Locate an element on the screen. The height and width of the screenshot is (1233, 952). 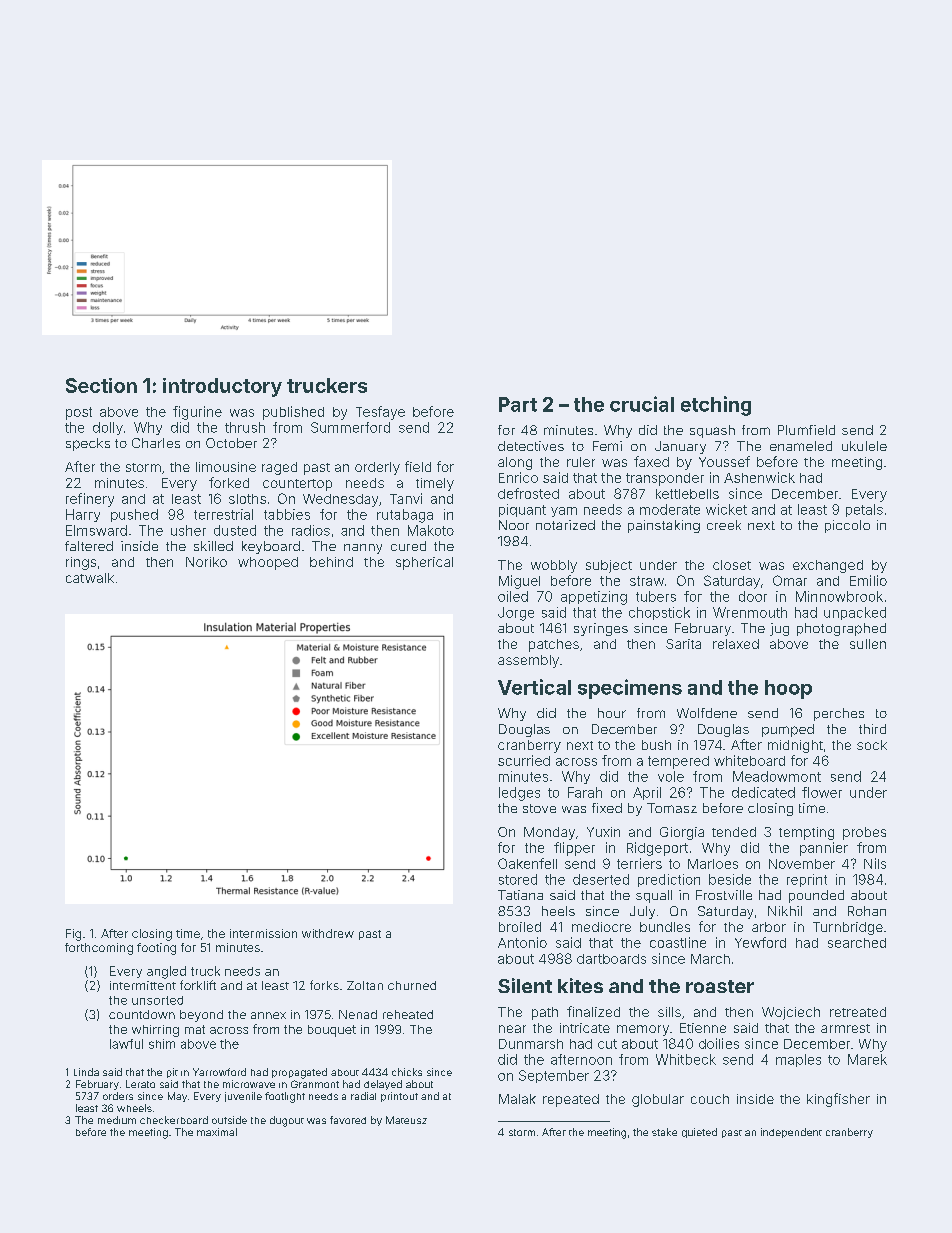
introductory is located at coordinates (222, 387).
